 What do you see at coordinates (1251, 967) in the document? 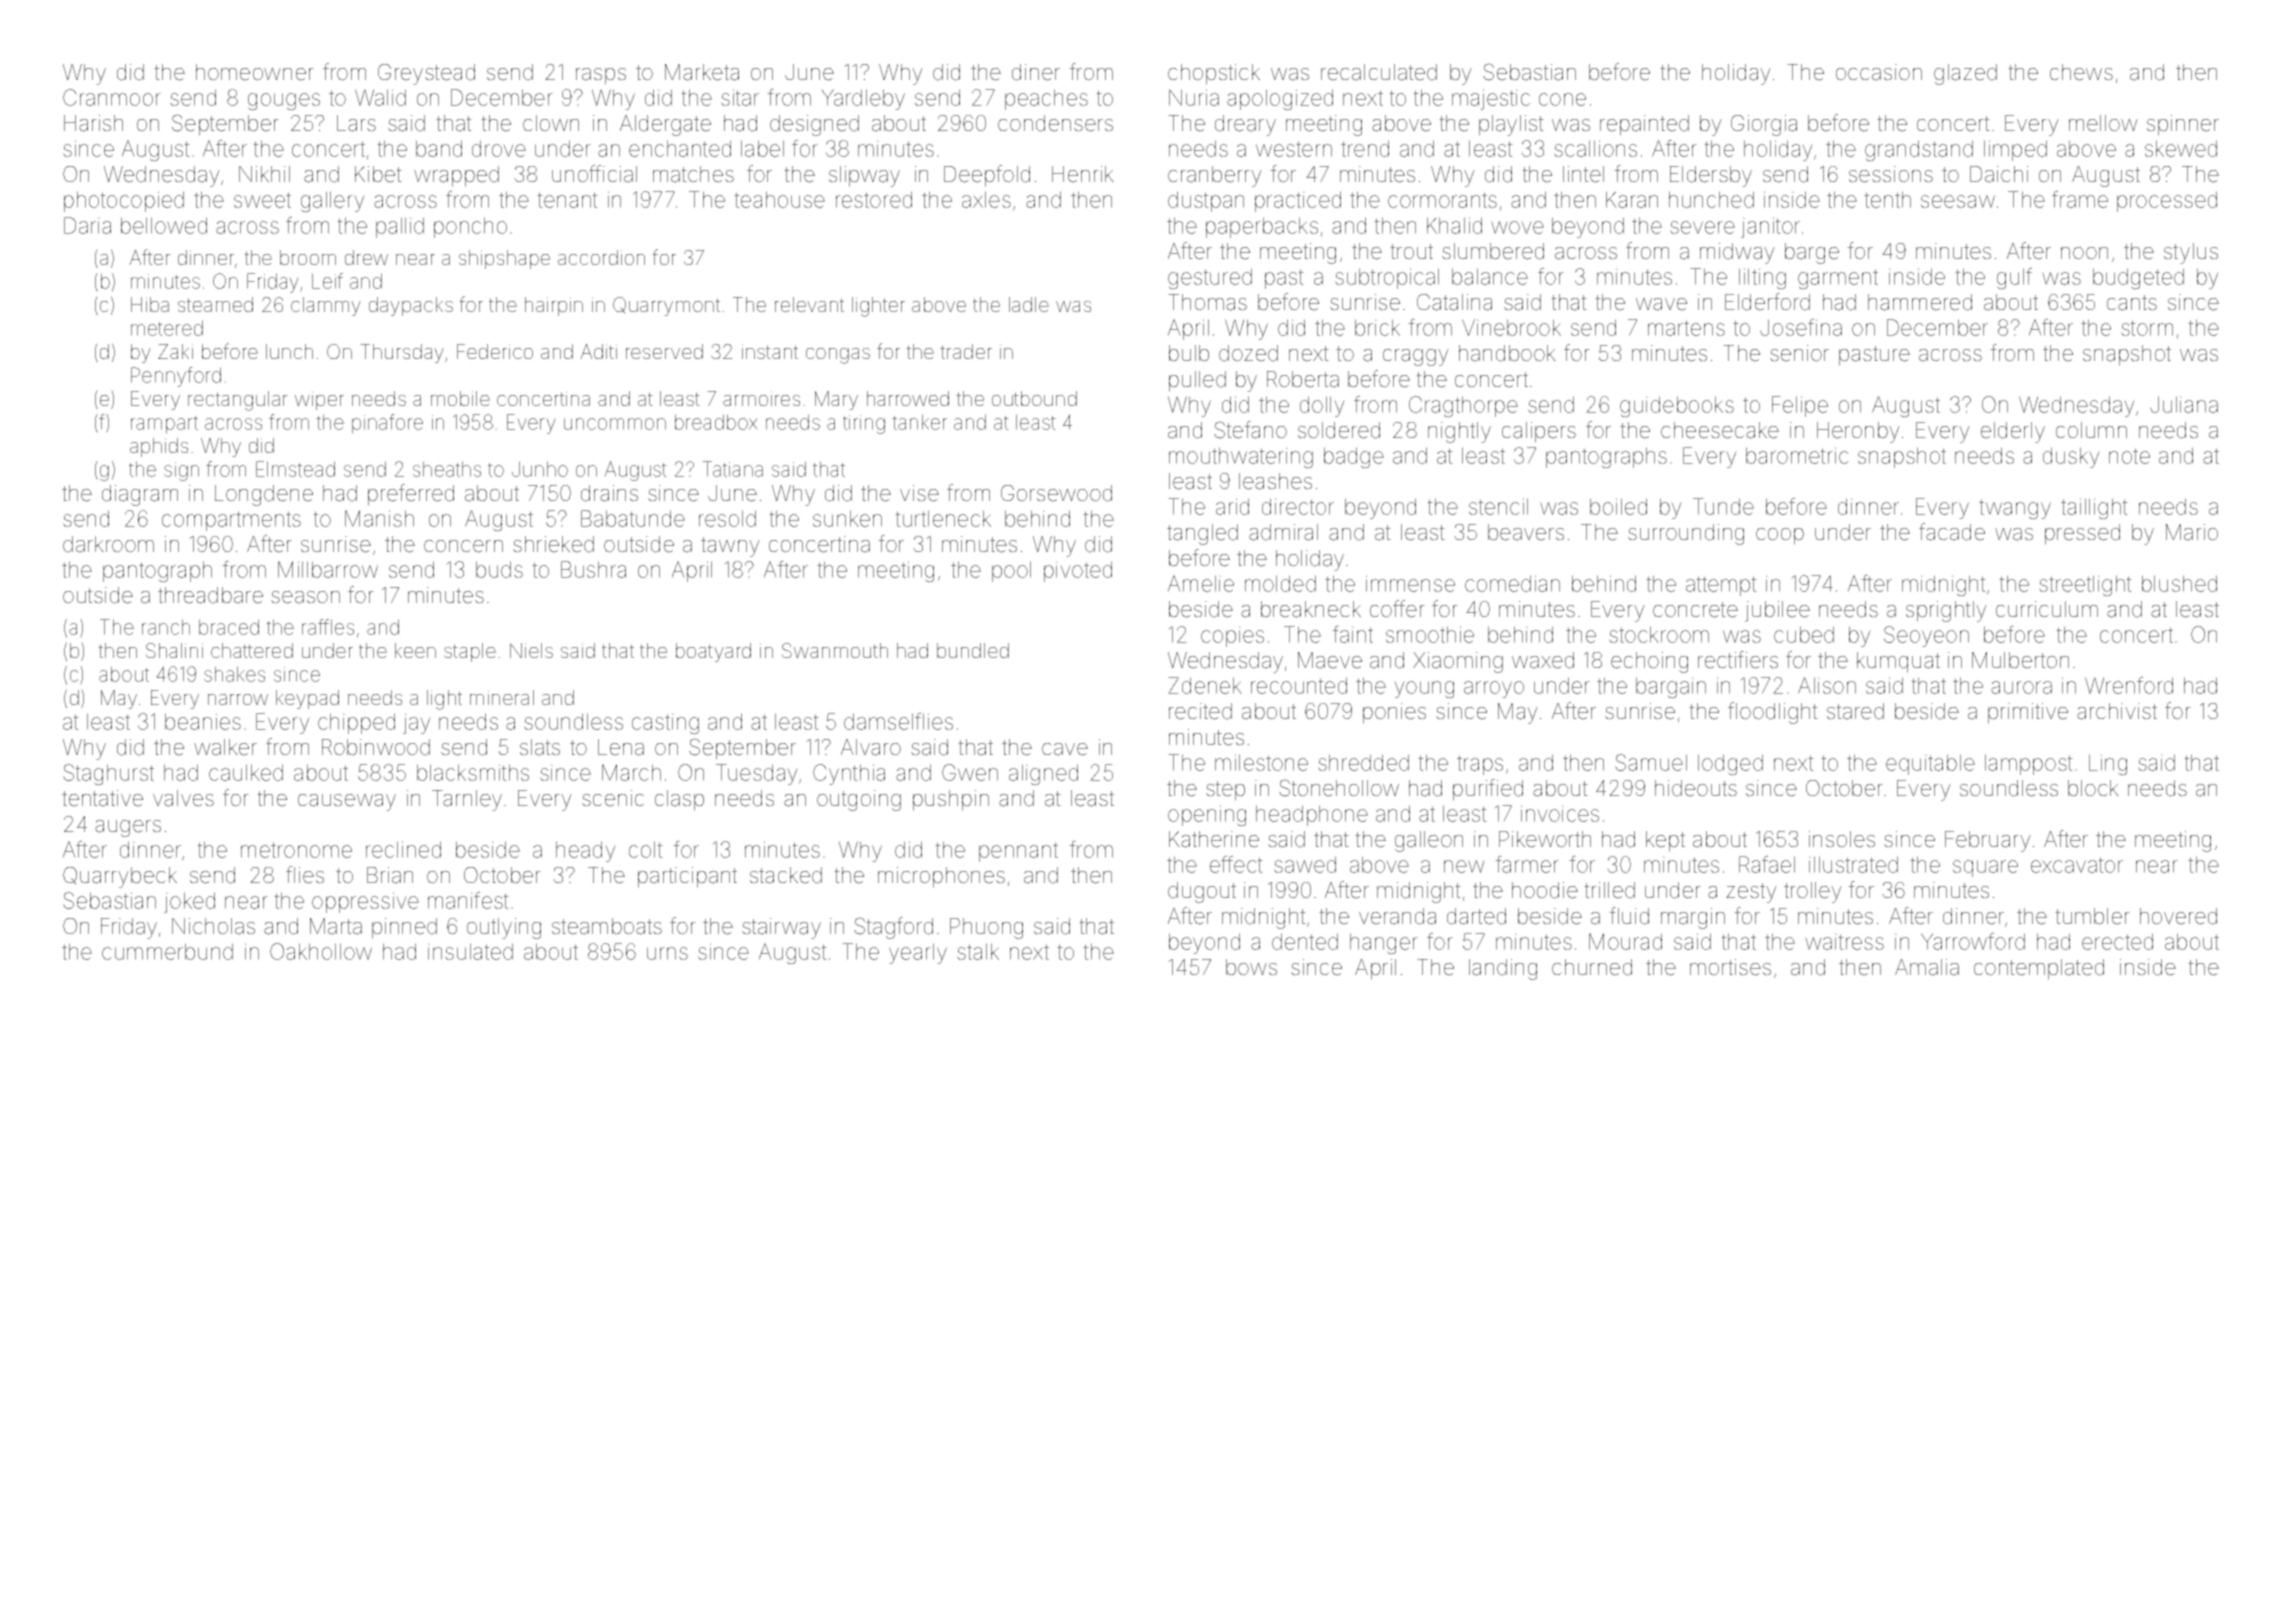
I see `bows` at bounding box center [1251, 967].
